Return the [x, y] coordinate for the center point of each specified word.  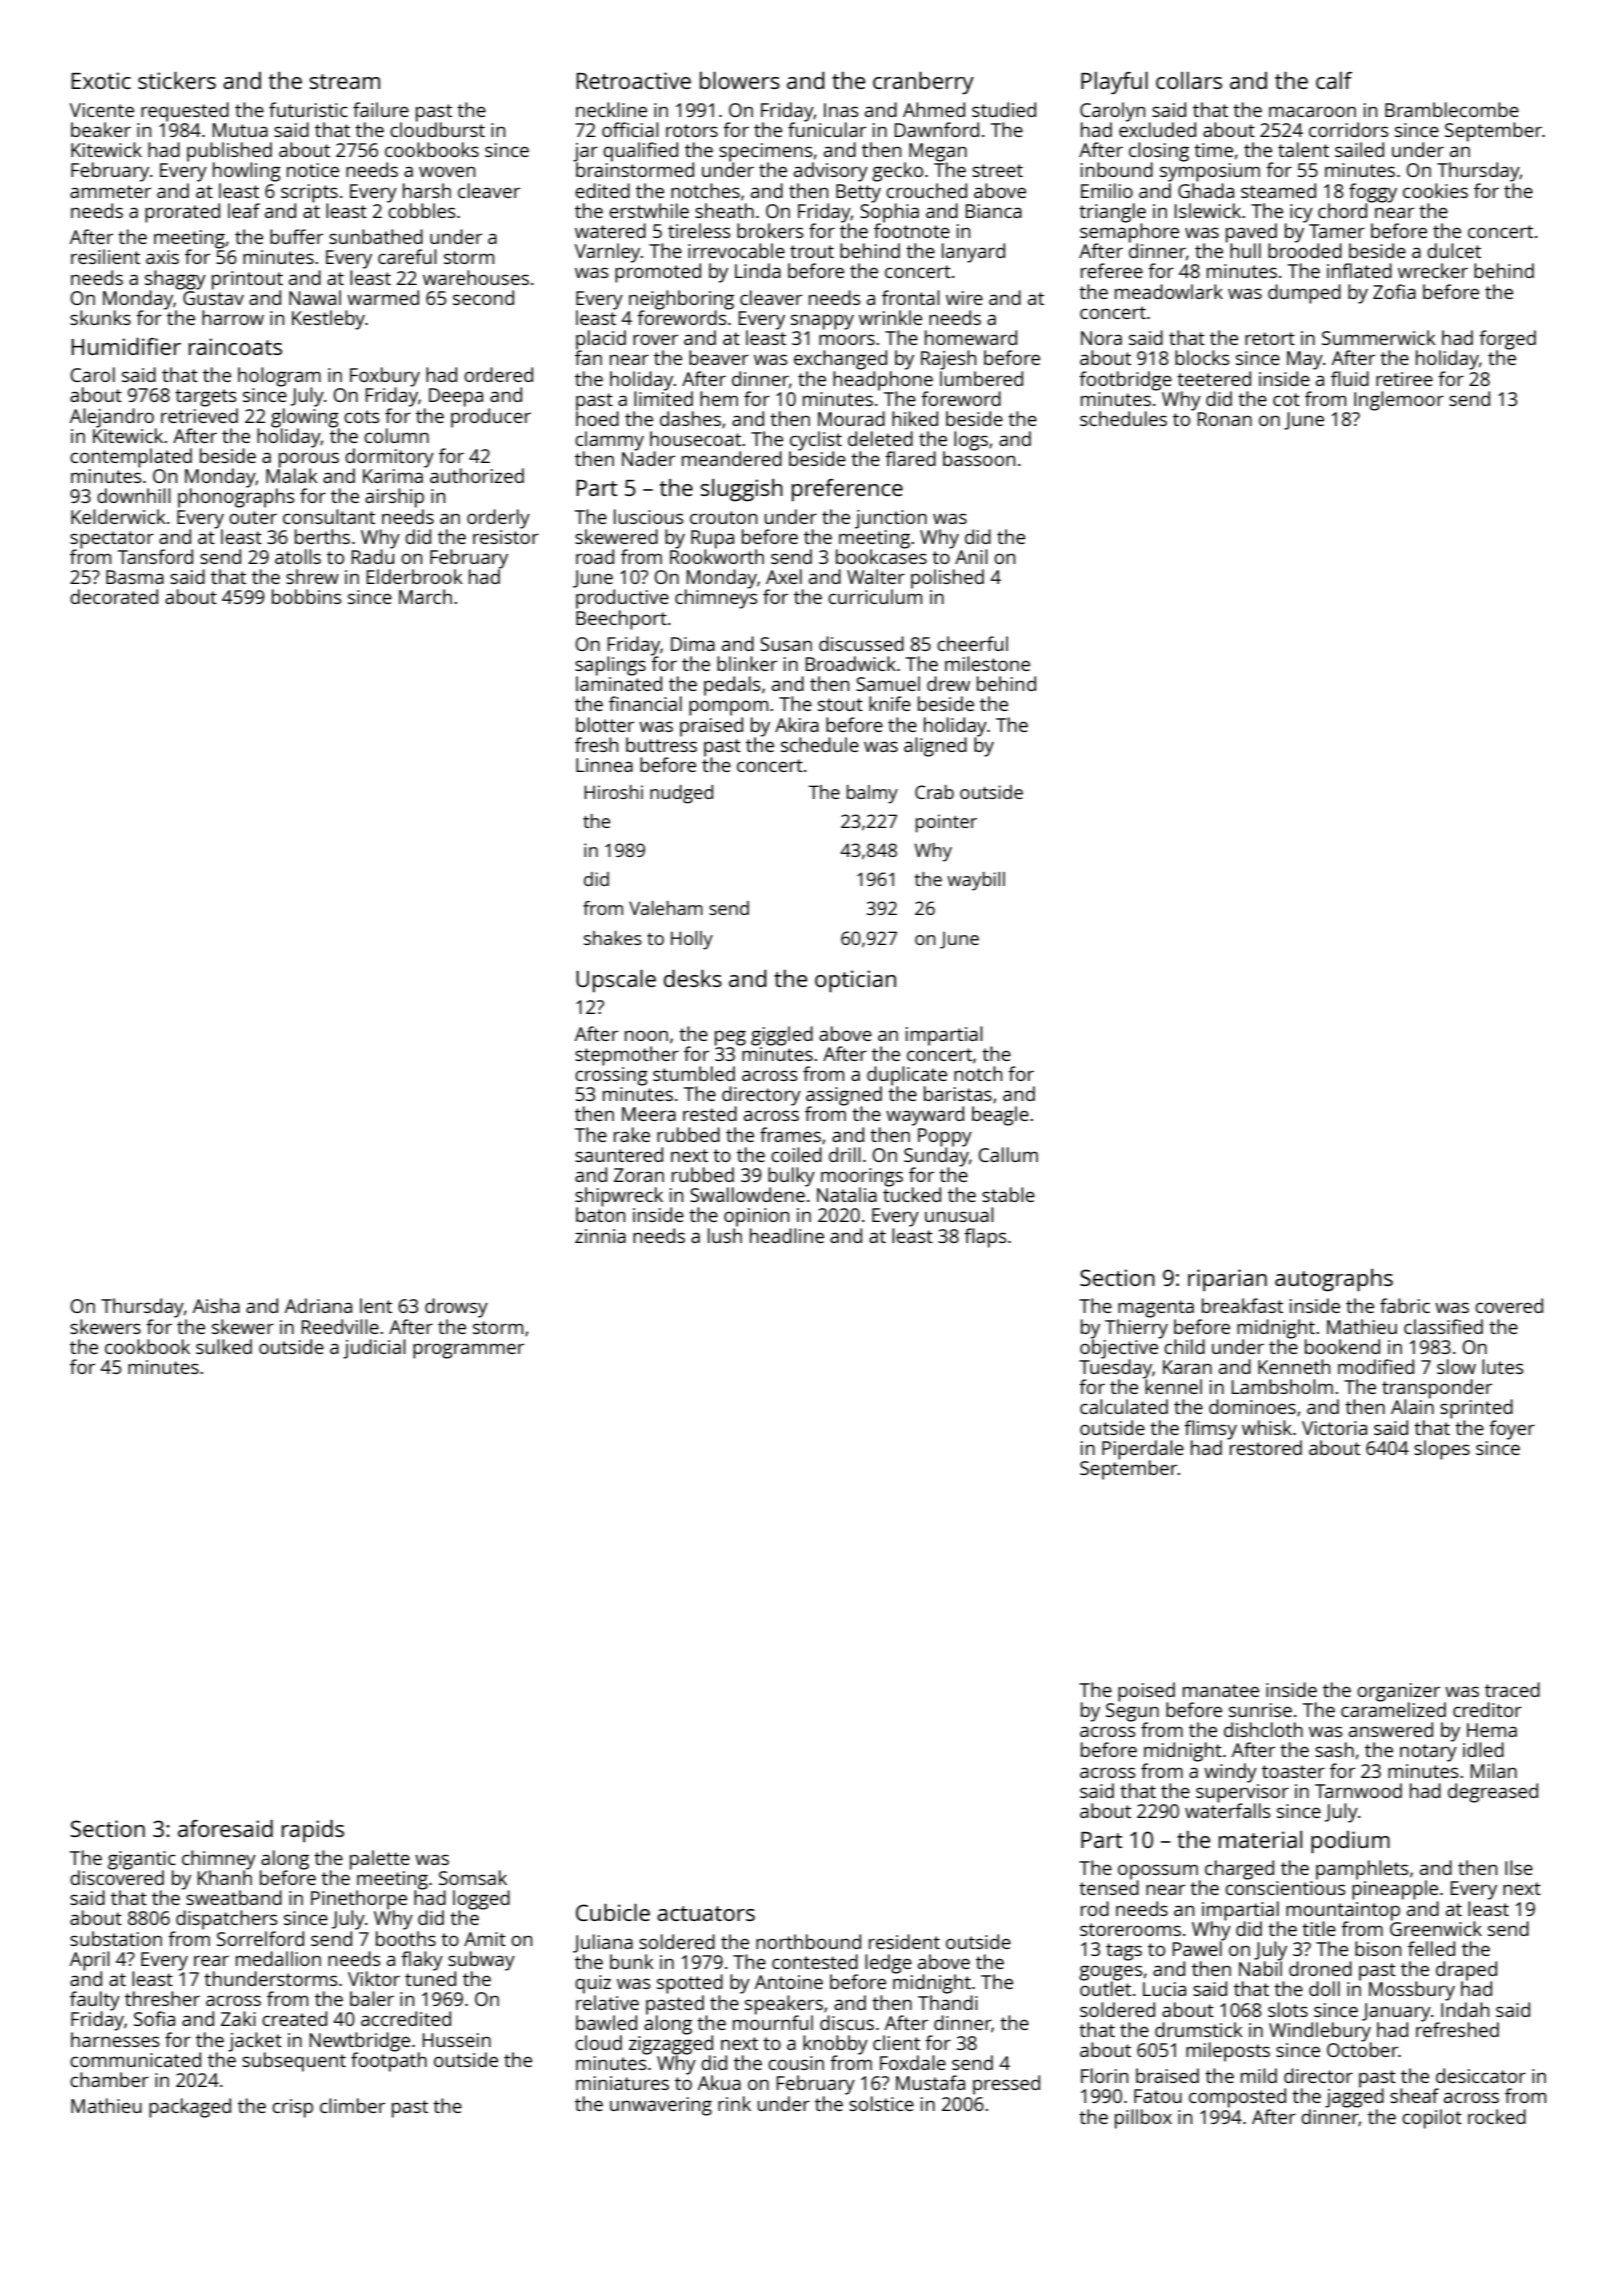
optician [855, 981]
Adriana [318, 1305]
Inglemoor [1399, 401]
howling [247, 172]
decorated [114, 596]
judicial [374, 1349]
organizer [1398, 1692]
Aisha [216, 1305]
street [997, 170]
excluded [1157, 129]
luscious [649, 516]
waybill [976, 881]
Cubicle [613, 1912]
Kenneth [1294, 1366]
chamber [109, 2079]
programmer [468, 1351]
